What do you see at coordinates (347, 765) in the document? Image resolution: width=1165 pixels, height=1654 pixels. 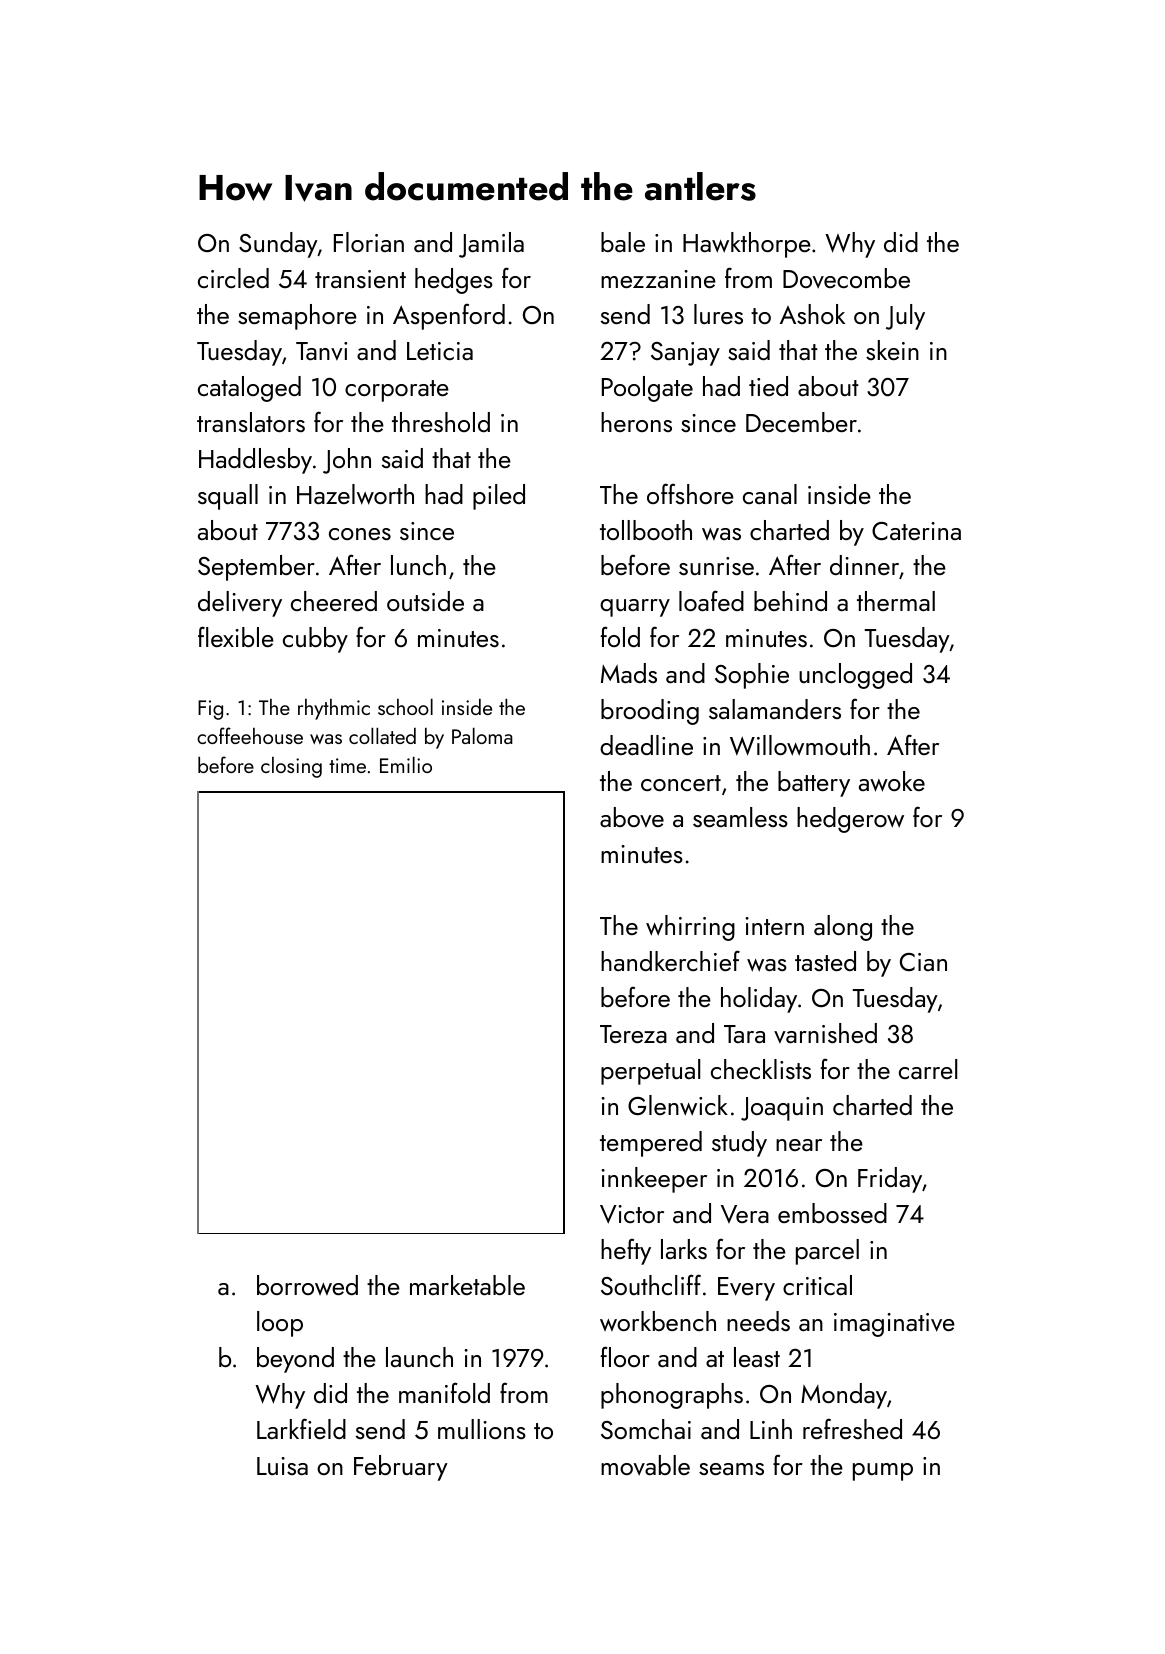 I see `time` at bounding box center [347, 765].
